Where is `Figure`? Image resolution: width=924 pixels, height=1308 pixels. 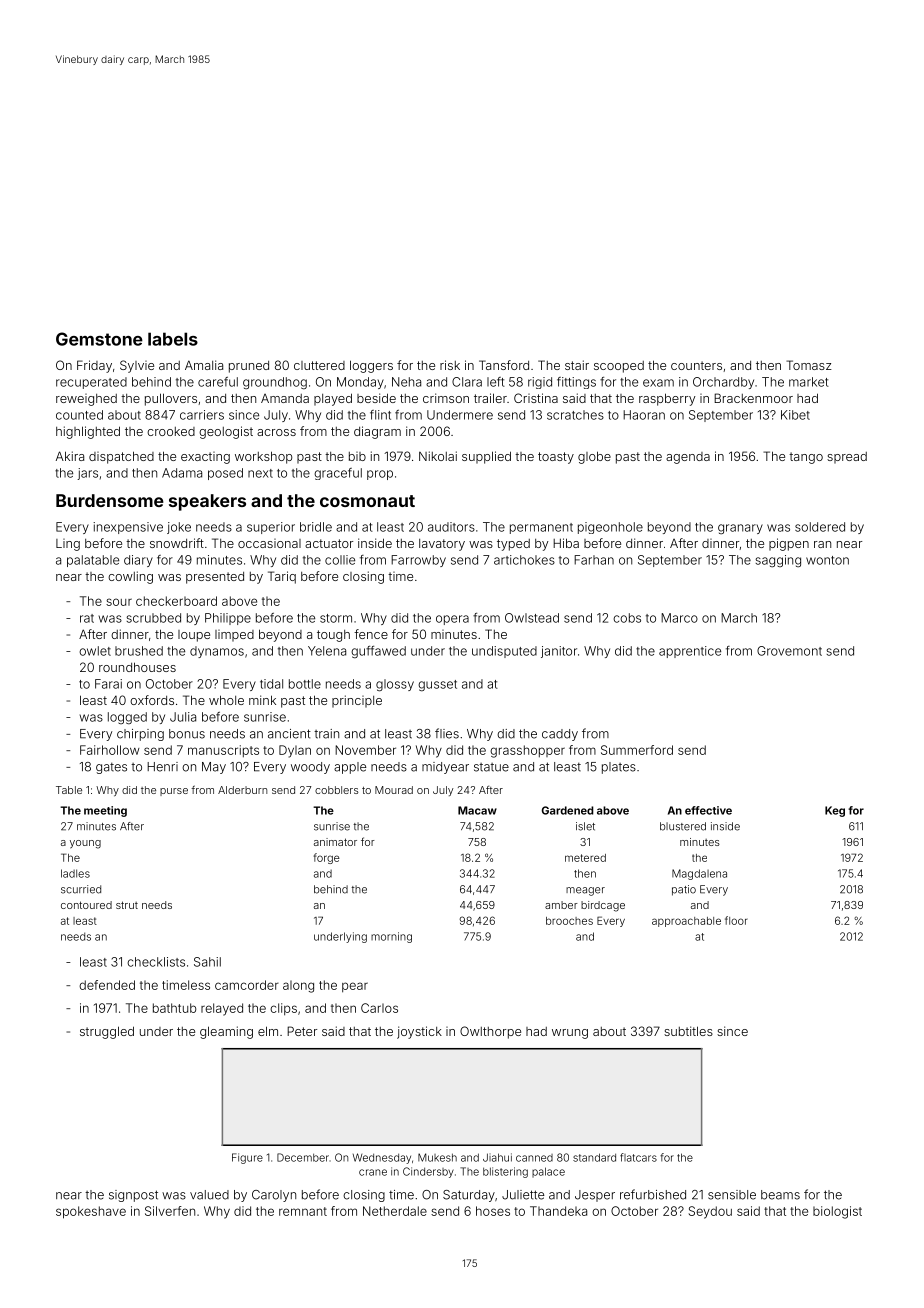 Figure is located at coordinates (247, 1158).
